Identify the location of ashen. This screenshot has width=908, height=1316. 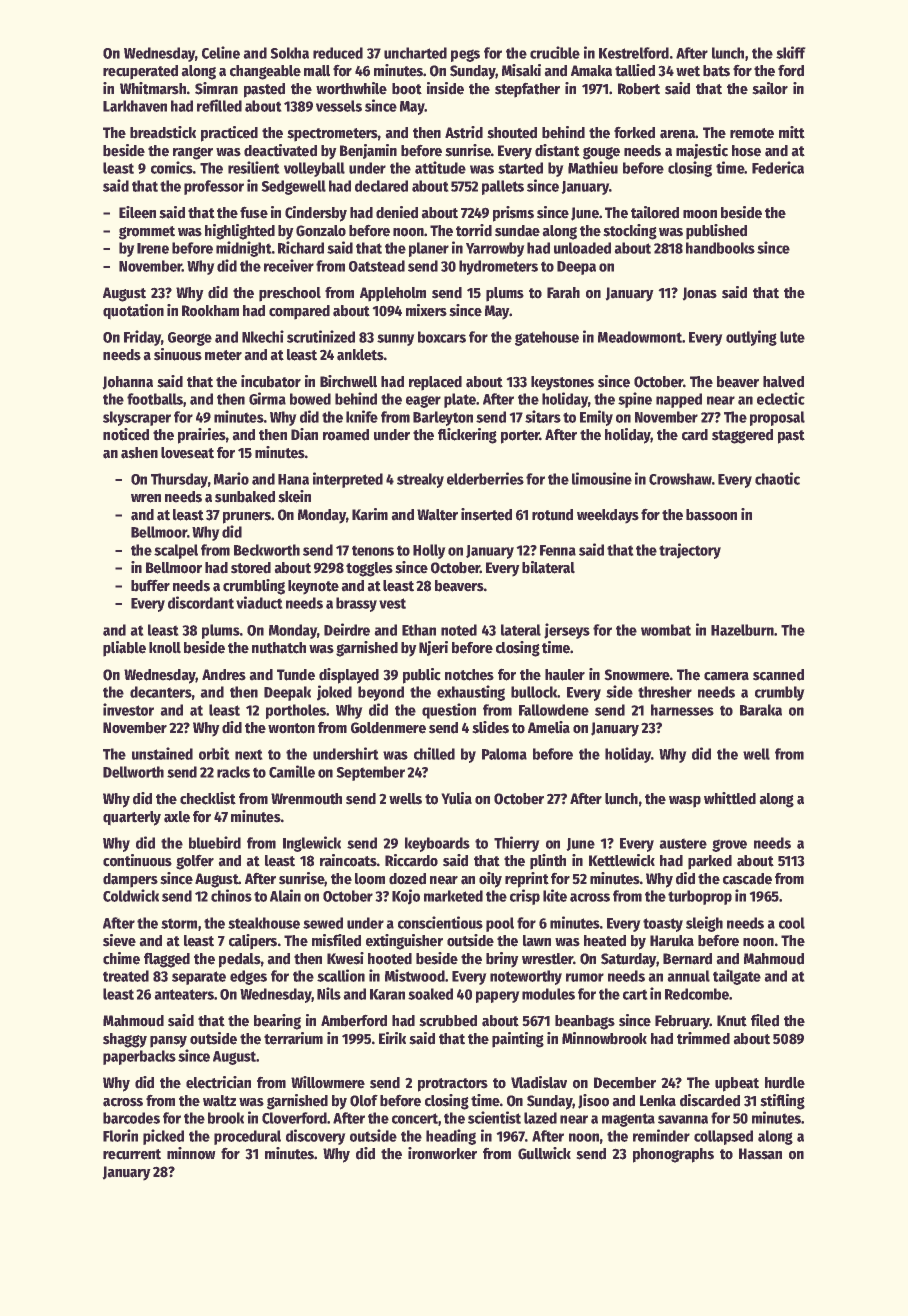
(139, 453).
